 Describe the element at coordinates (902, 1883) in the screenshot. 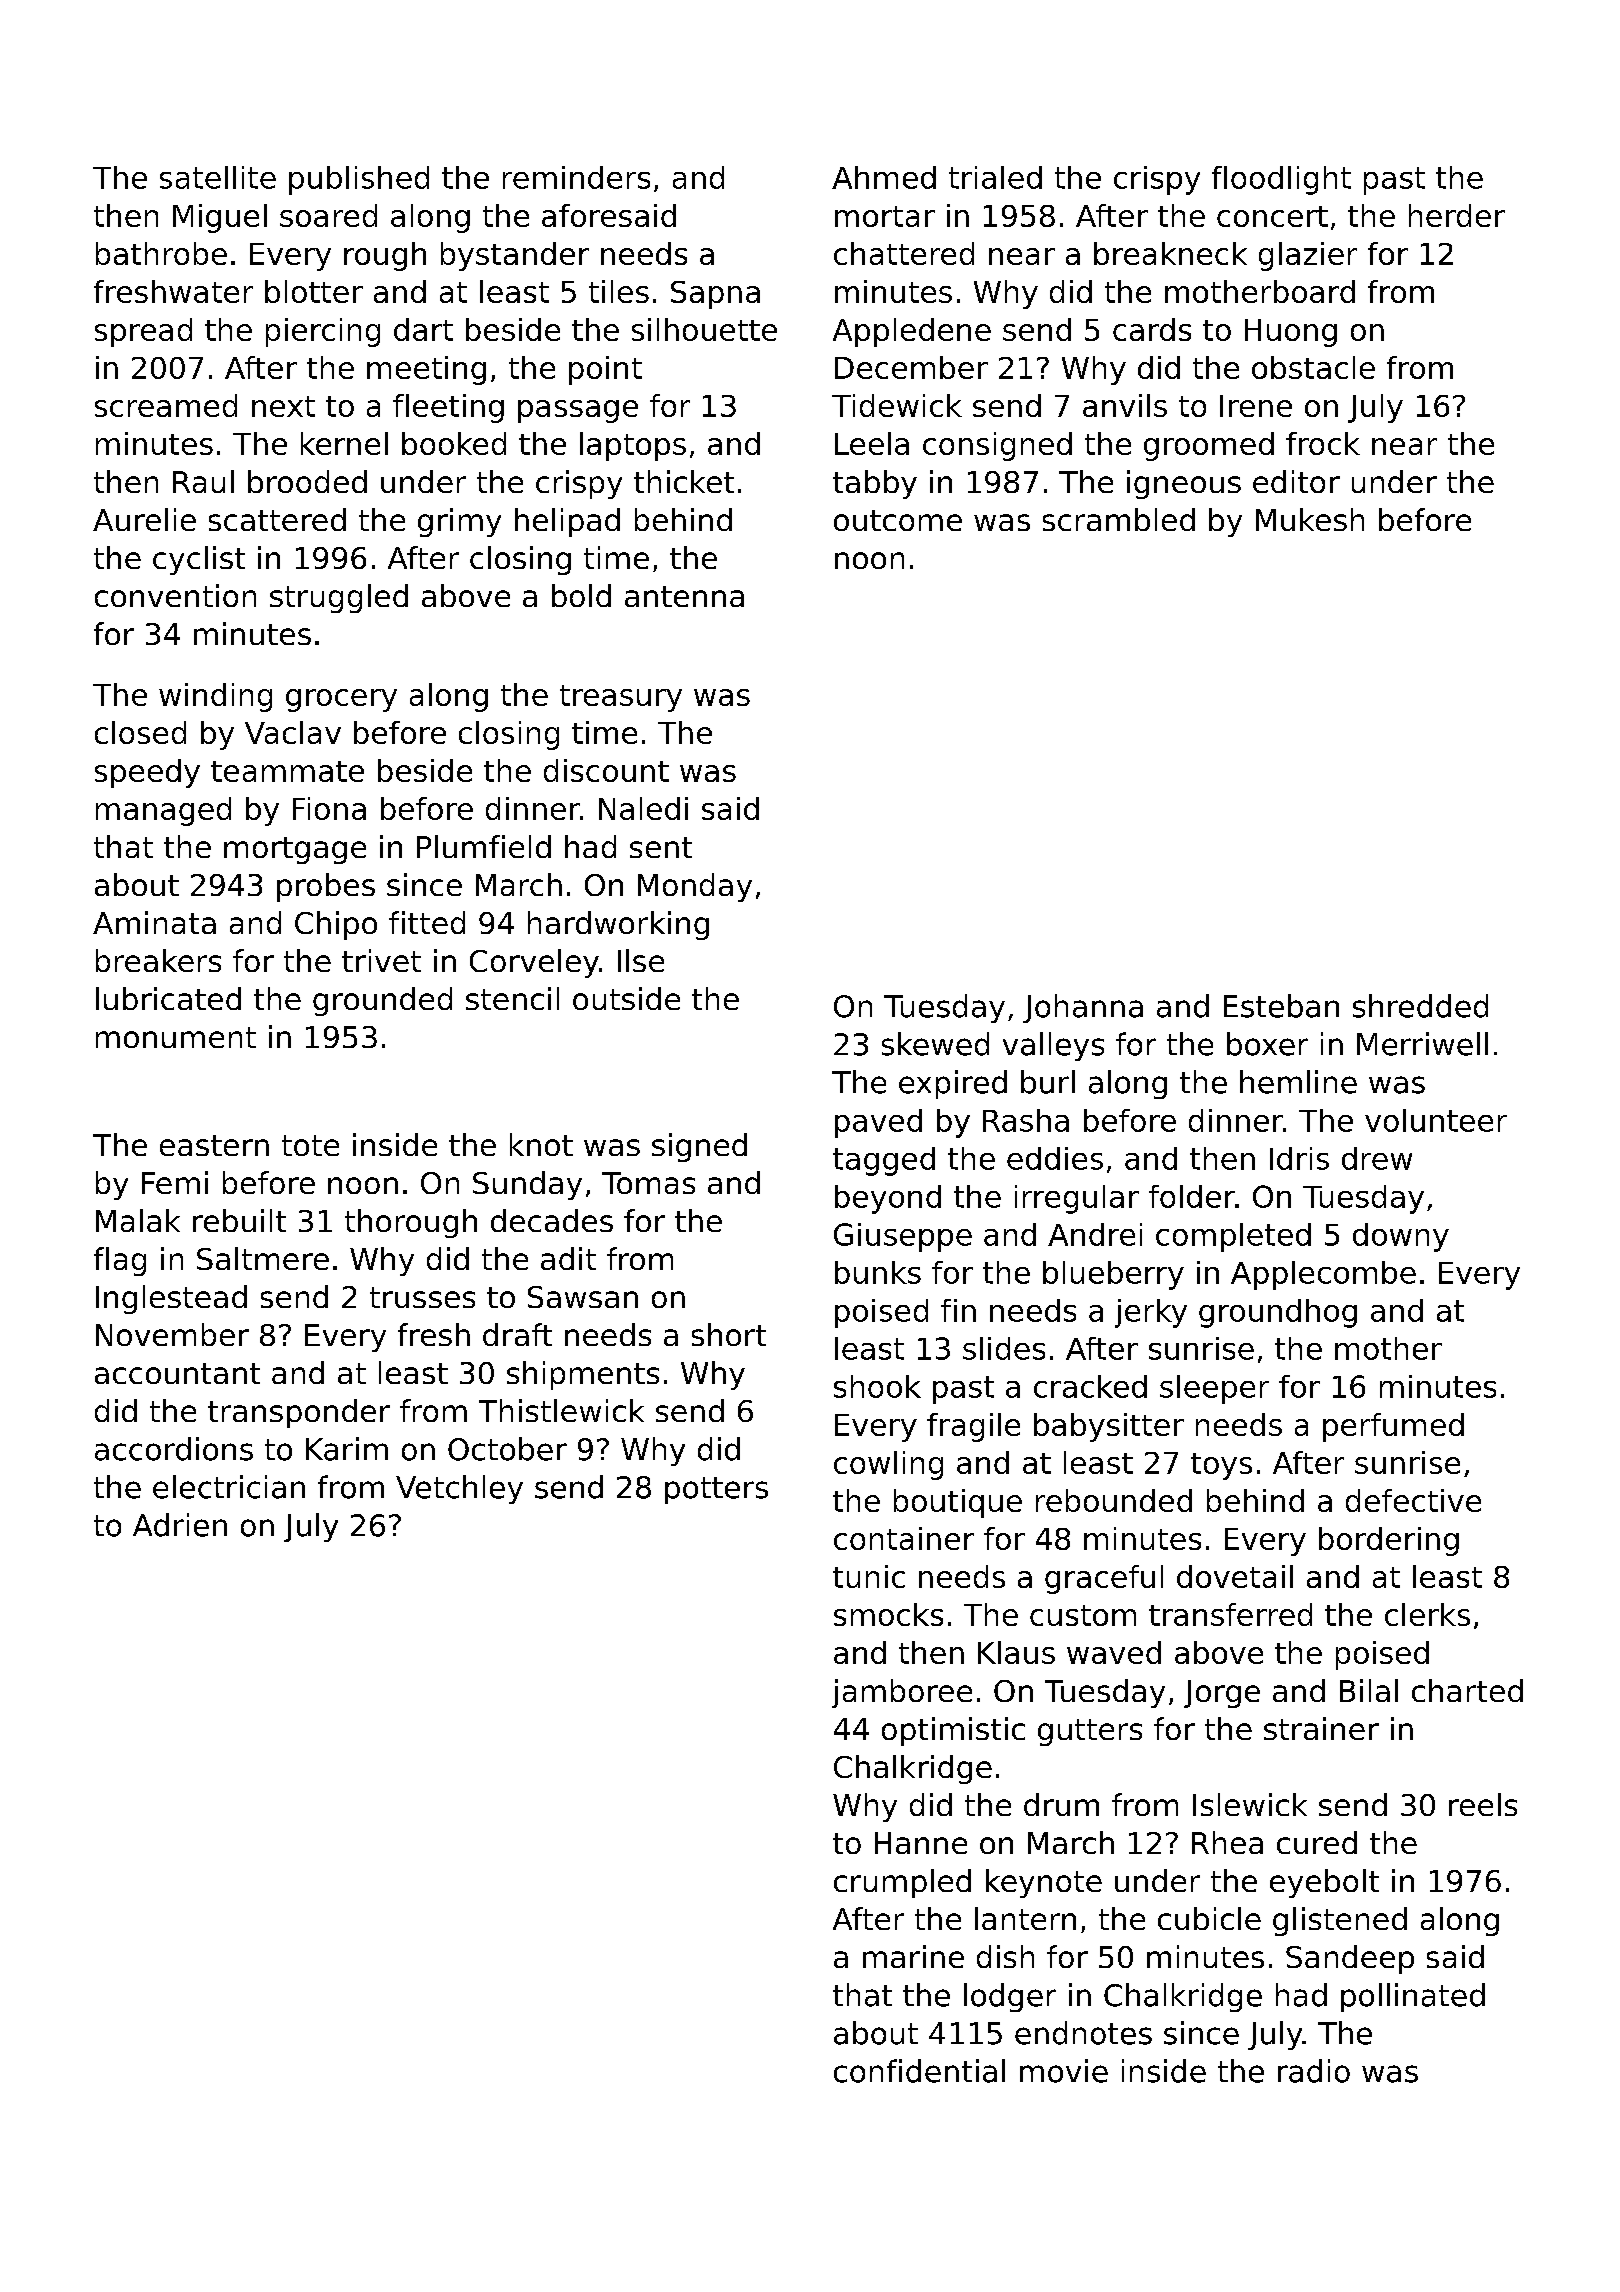

I see `crumpled` at that location.
